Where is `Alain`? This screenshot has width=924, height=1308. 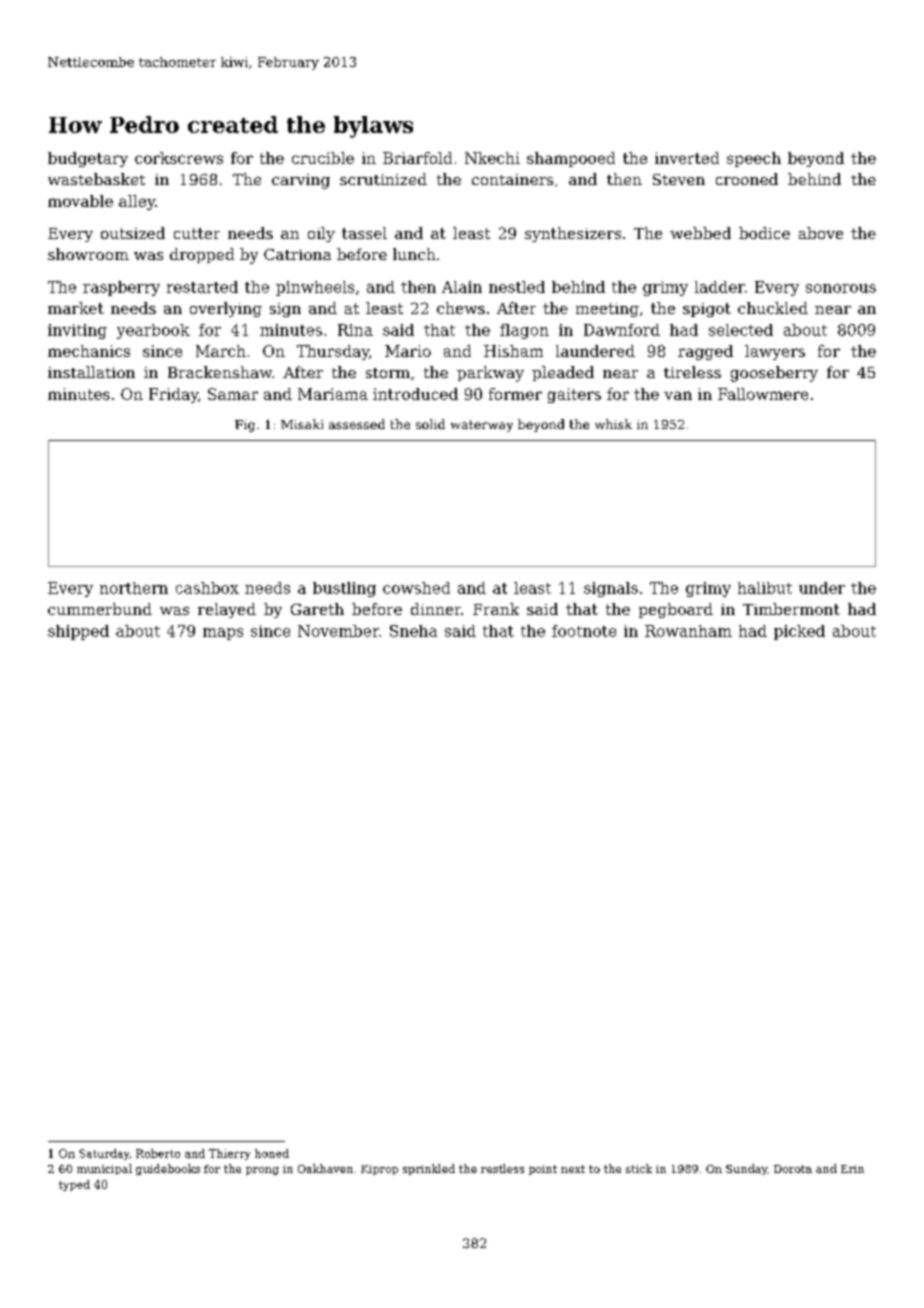 Alain is located at coordinates (462, 287).
